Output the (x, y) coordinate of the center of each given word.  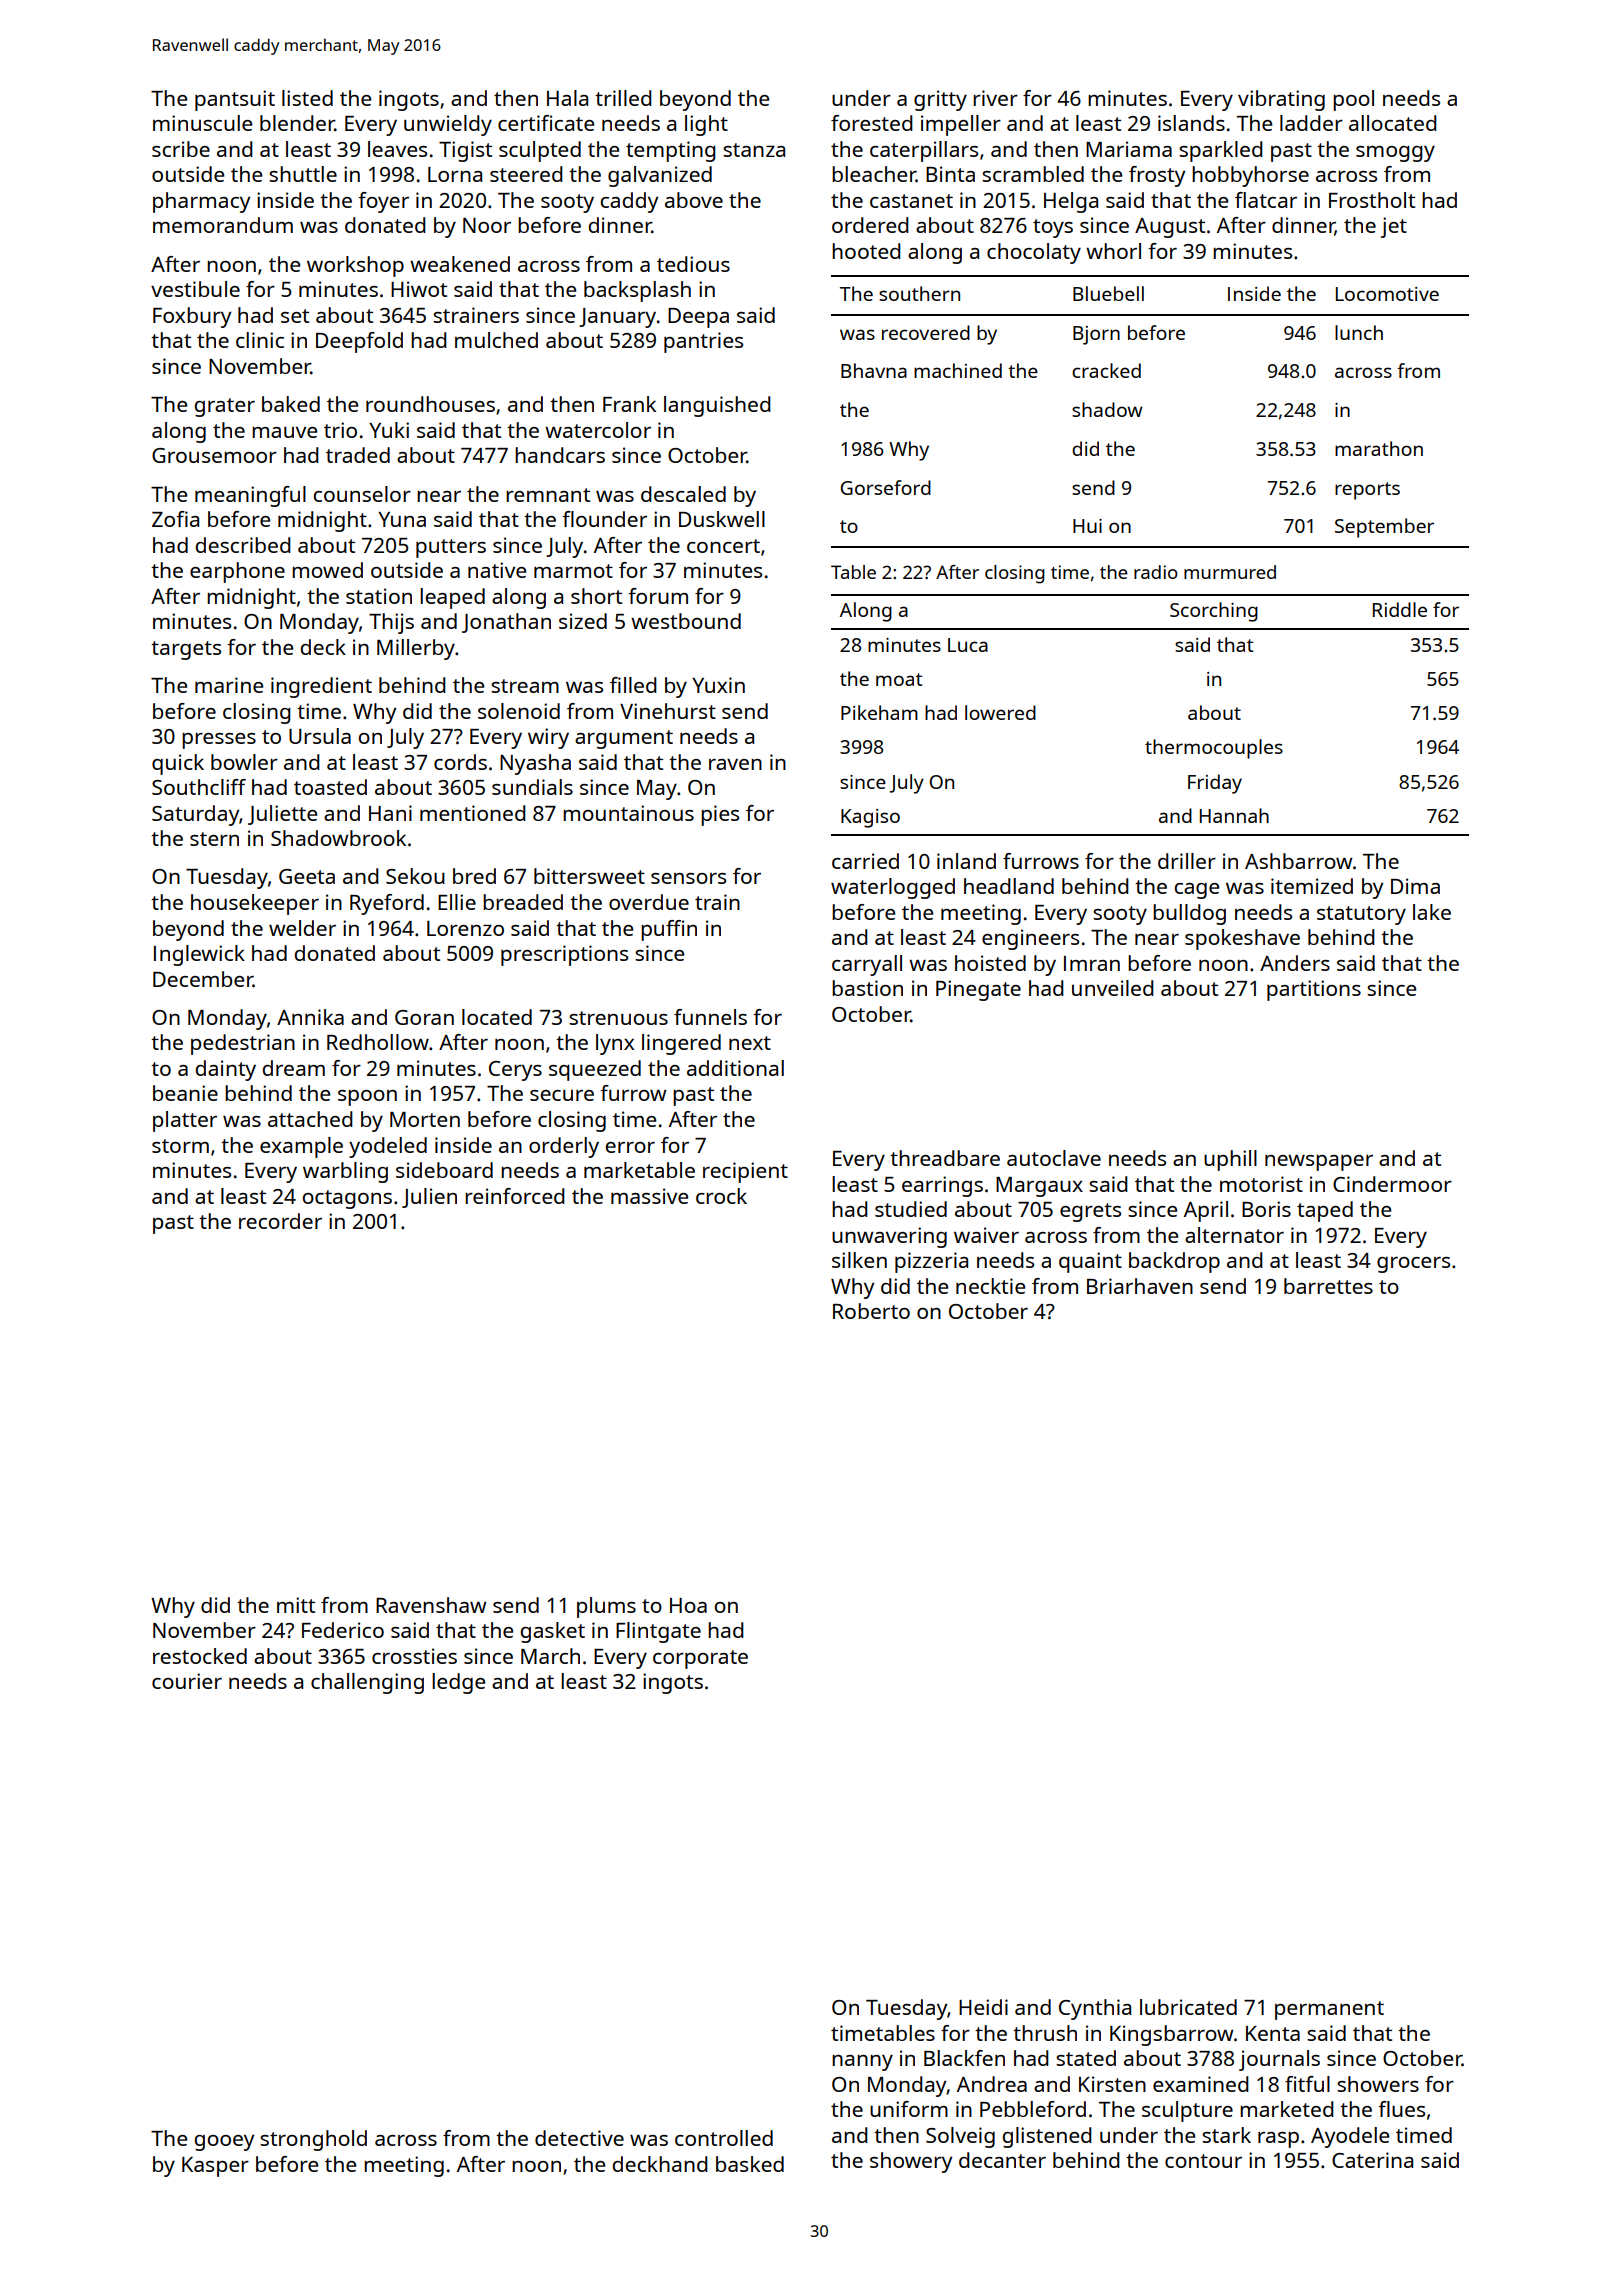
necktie (990, 1286)
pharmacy (201, 202)
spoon (367, 1098)
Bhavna (874, 370)
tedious (693, 264)
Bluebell (1108, 293)
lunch (1359, 332)
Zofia (175, 519)
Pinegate (978, 990)
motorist (1261, 1184)
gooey (224, 2143)
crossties (414, 1656)
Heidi (983, 2007)
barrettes (1328, 1286)
